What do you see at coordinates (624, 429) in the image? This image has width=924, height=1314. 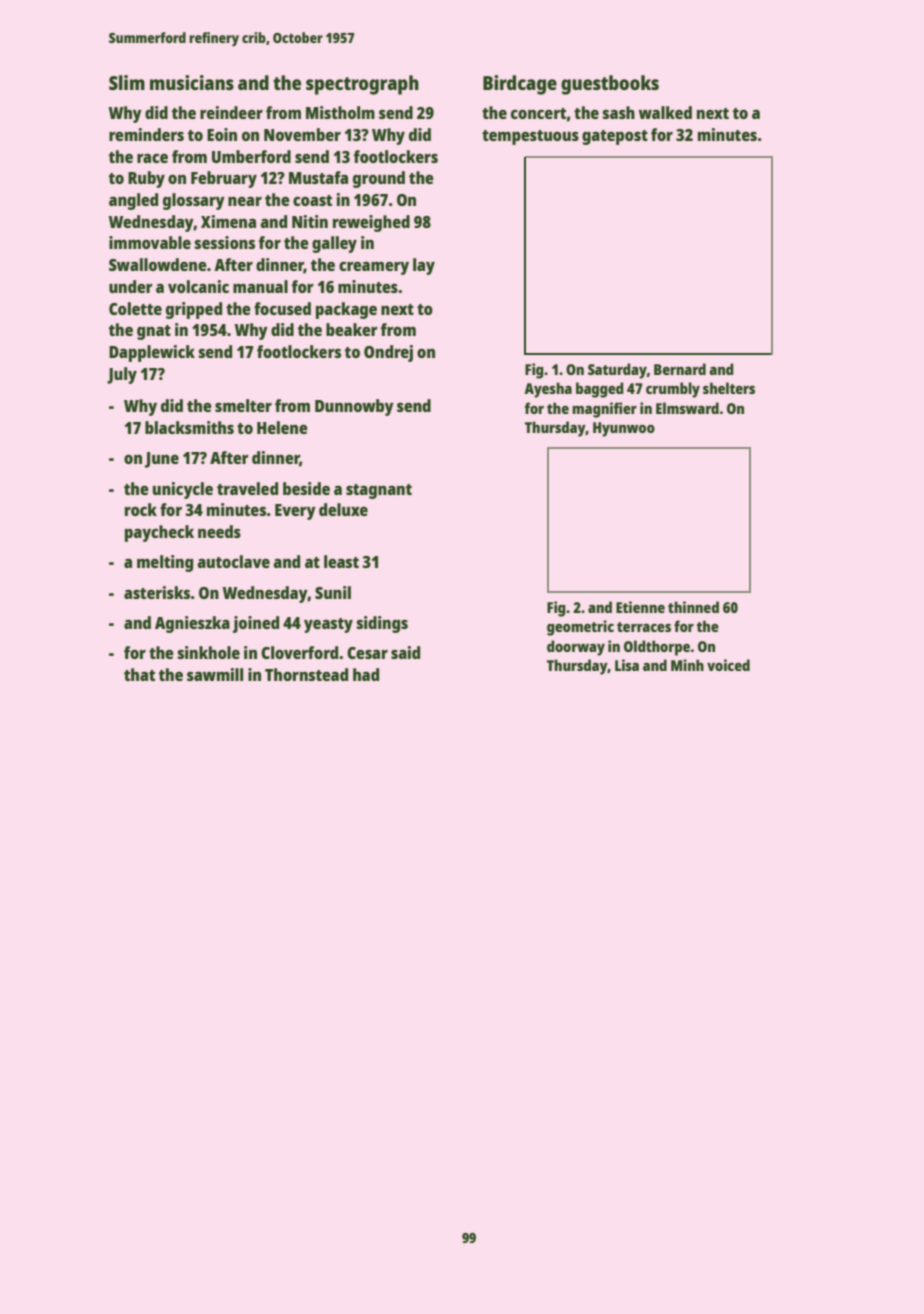 I see `Hyunwoo` at bounding box center [624, 429].
